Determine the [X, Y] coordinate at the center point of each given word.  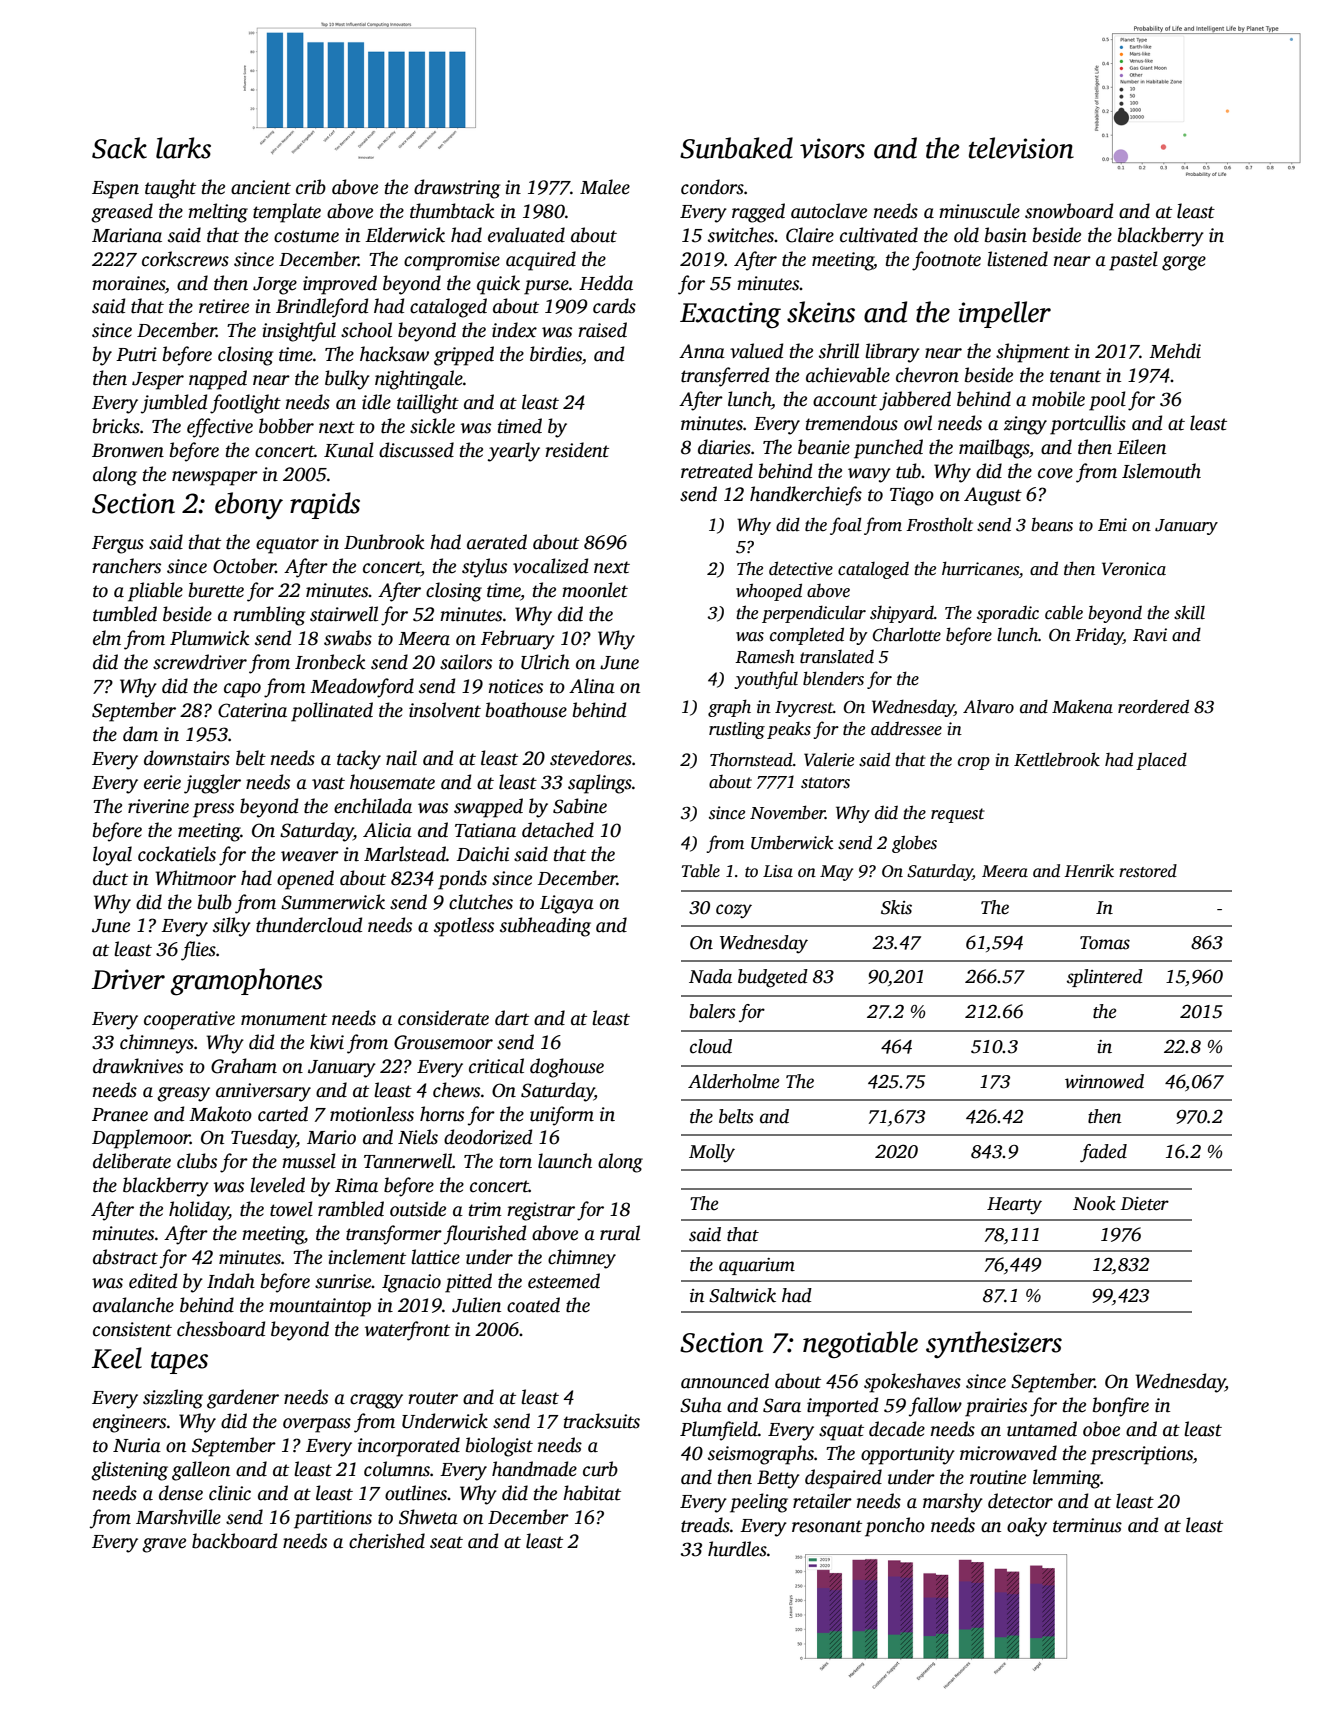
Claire [810, 235]
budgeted [773, 978]
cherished [387, 1541]
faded [1103, 1153]
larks [183, 148]
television [1021, 148]
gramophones [247, 982]
